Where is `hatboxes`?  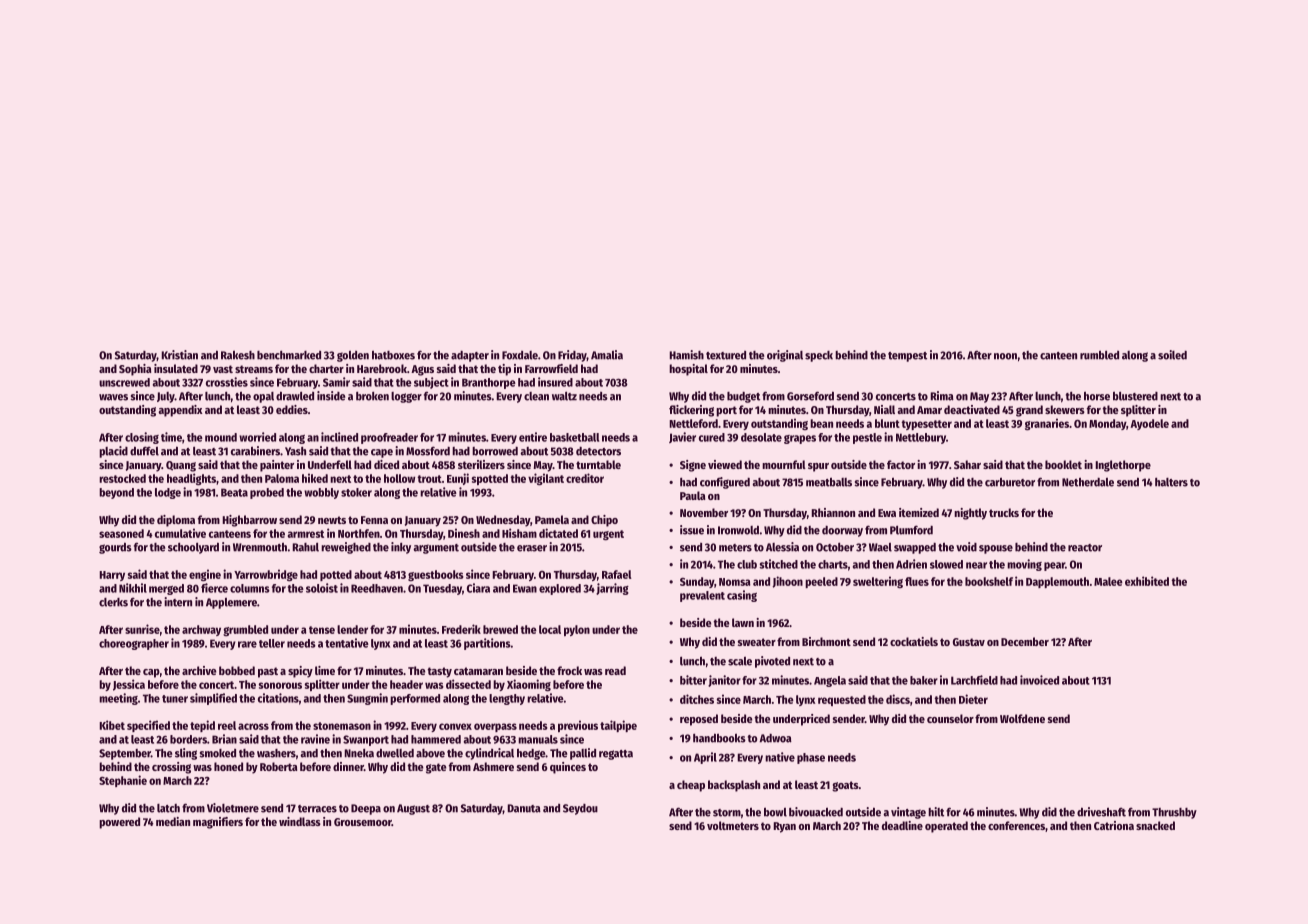
hatboxes is located at coordinates (393, 355).
